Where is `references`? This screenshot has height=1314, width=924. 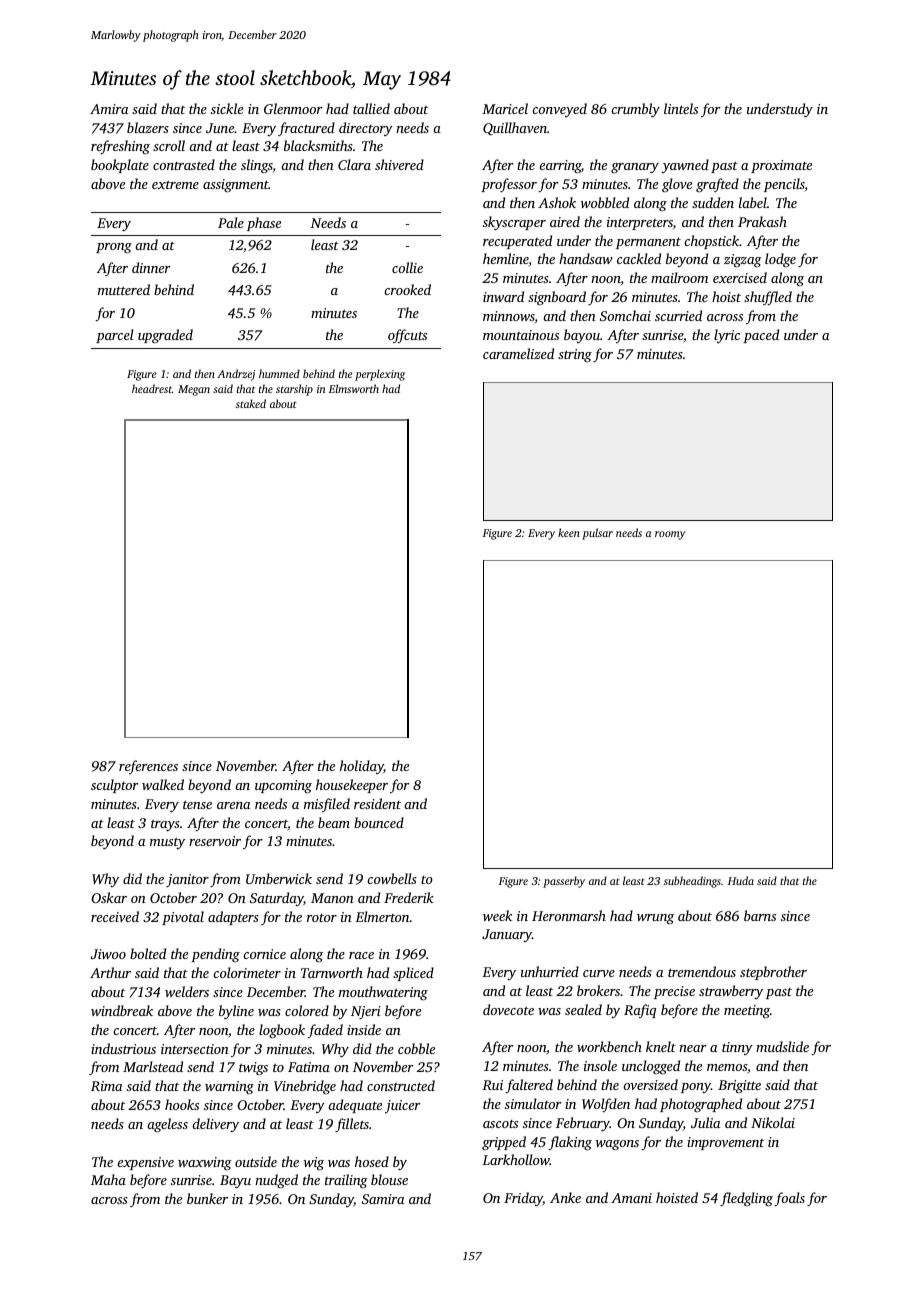
references is located at coordinates (148, 767).
